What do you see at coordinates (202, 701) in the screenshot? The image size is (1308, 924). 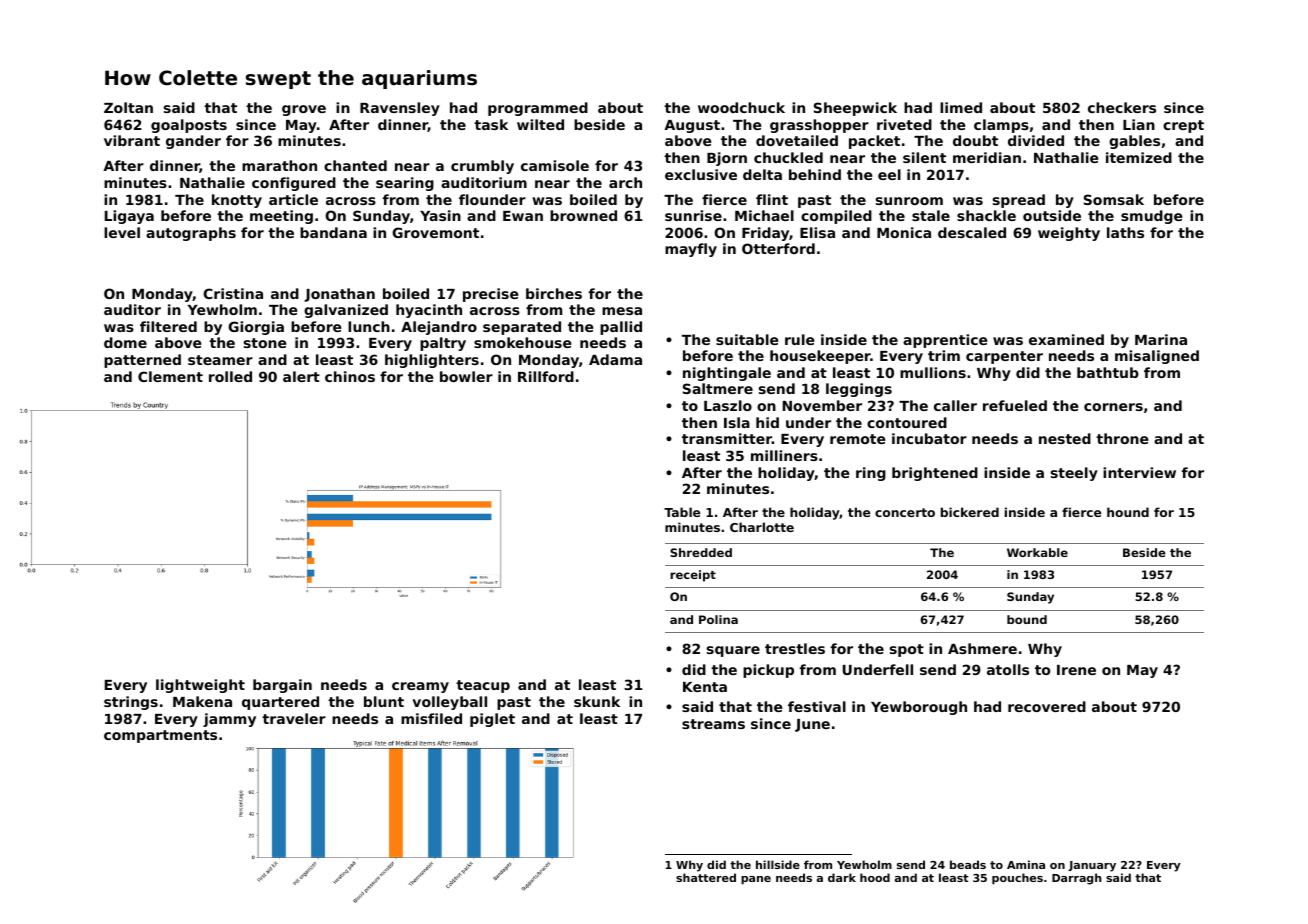 I see `Makena` at bounding box center [202, 701].
